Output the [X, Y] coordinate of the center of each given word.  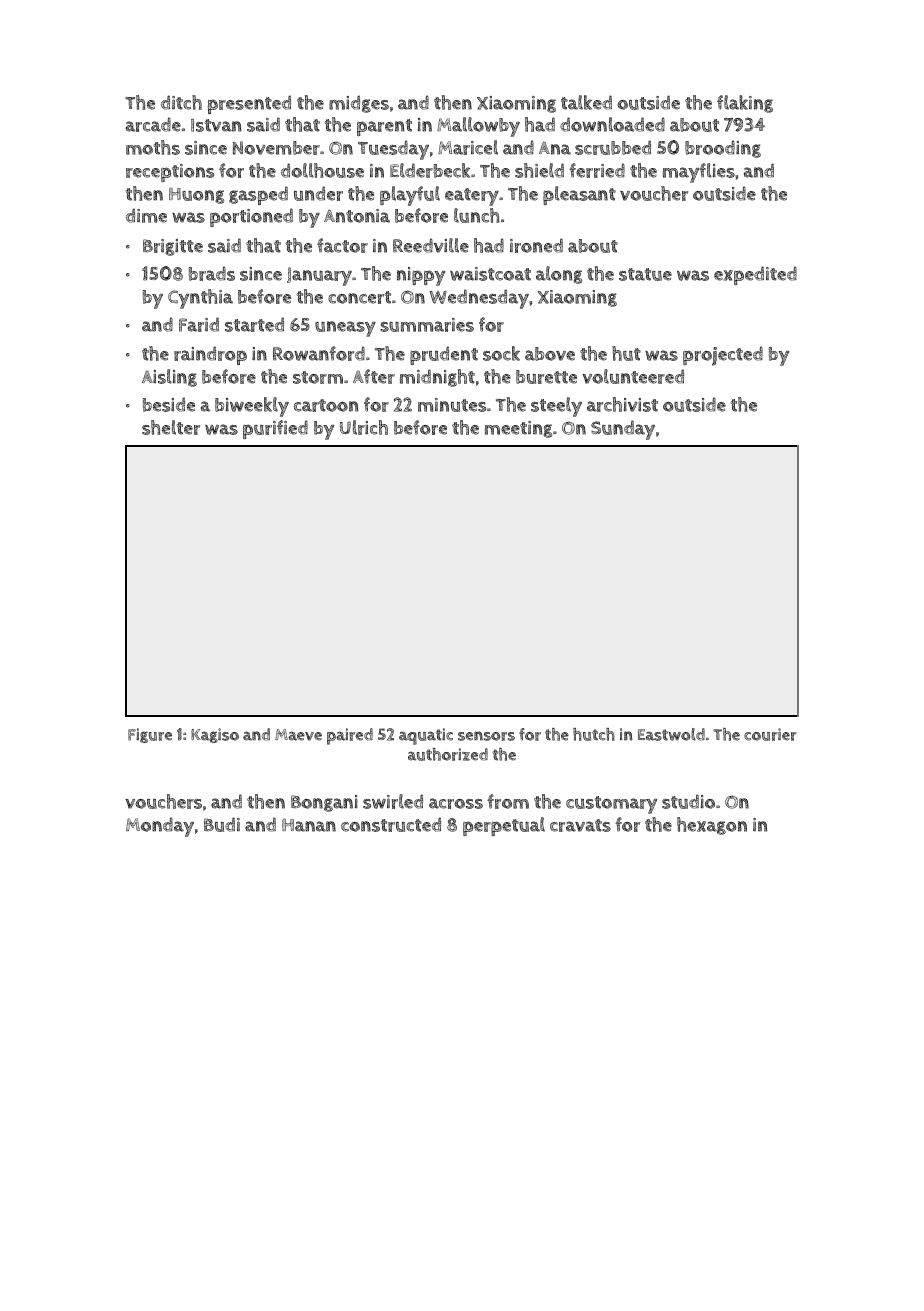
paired [350, 736]
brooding [723, 149]
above [550, 354]
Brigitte [173, 247]
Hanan [309, 825]
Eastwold [671, 734]
